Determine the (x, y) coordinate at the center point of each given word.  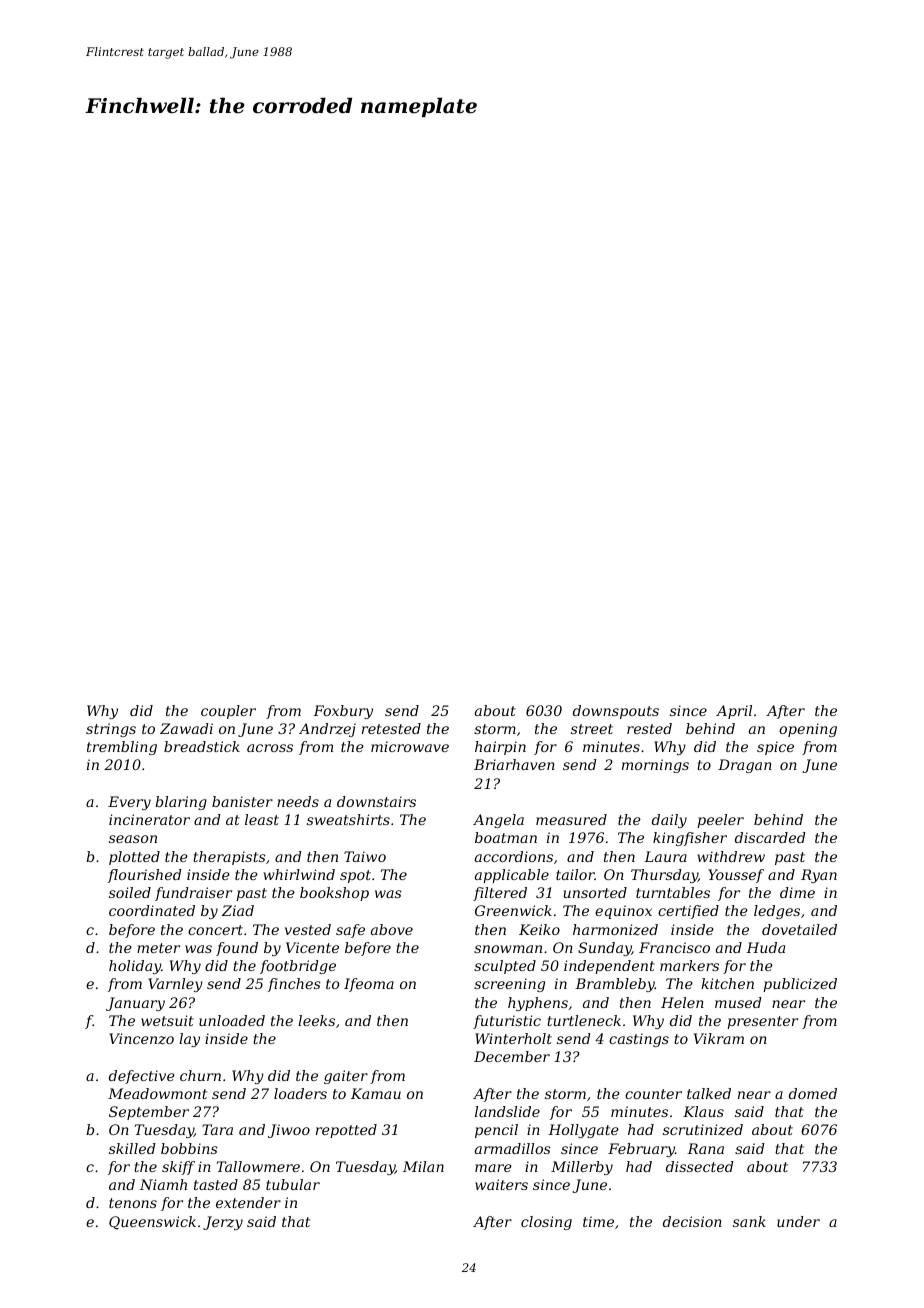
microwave (410, 746)
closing (546, 1223)
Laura (665, 856)
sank (749, 1221)
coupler (228, 712)
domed (813, 1093)
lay (189, 1040)
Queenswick (152, 1223)
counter (653, 1094)
